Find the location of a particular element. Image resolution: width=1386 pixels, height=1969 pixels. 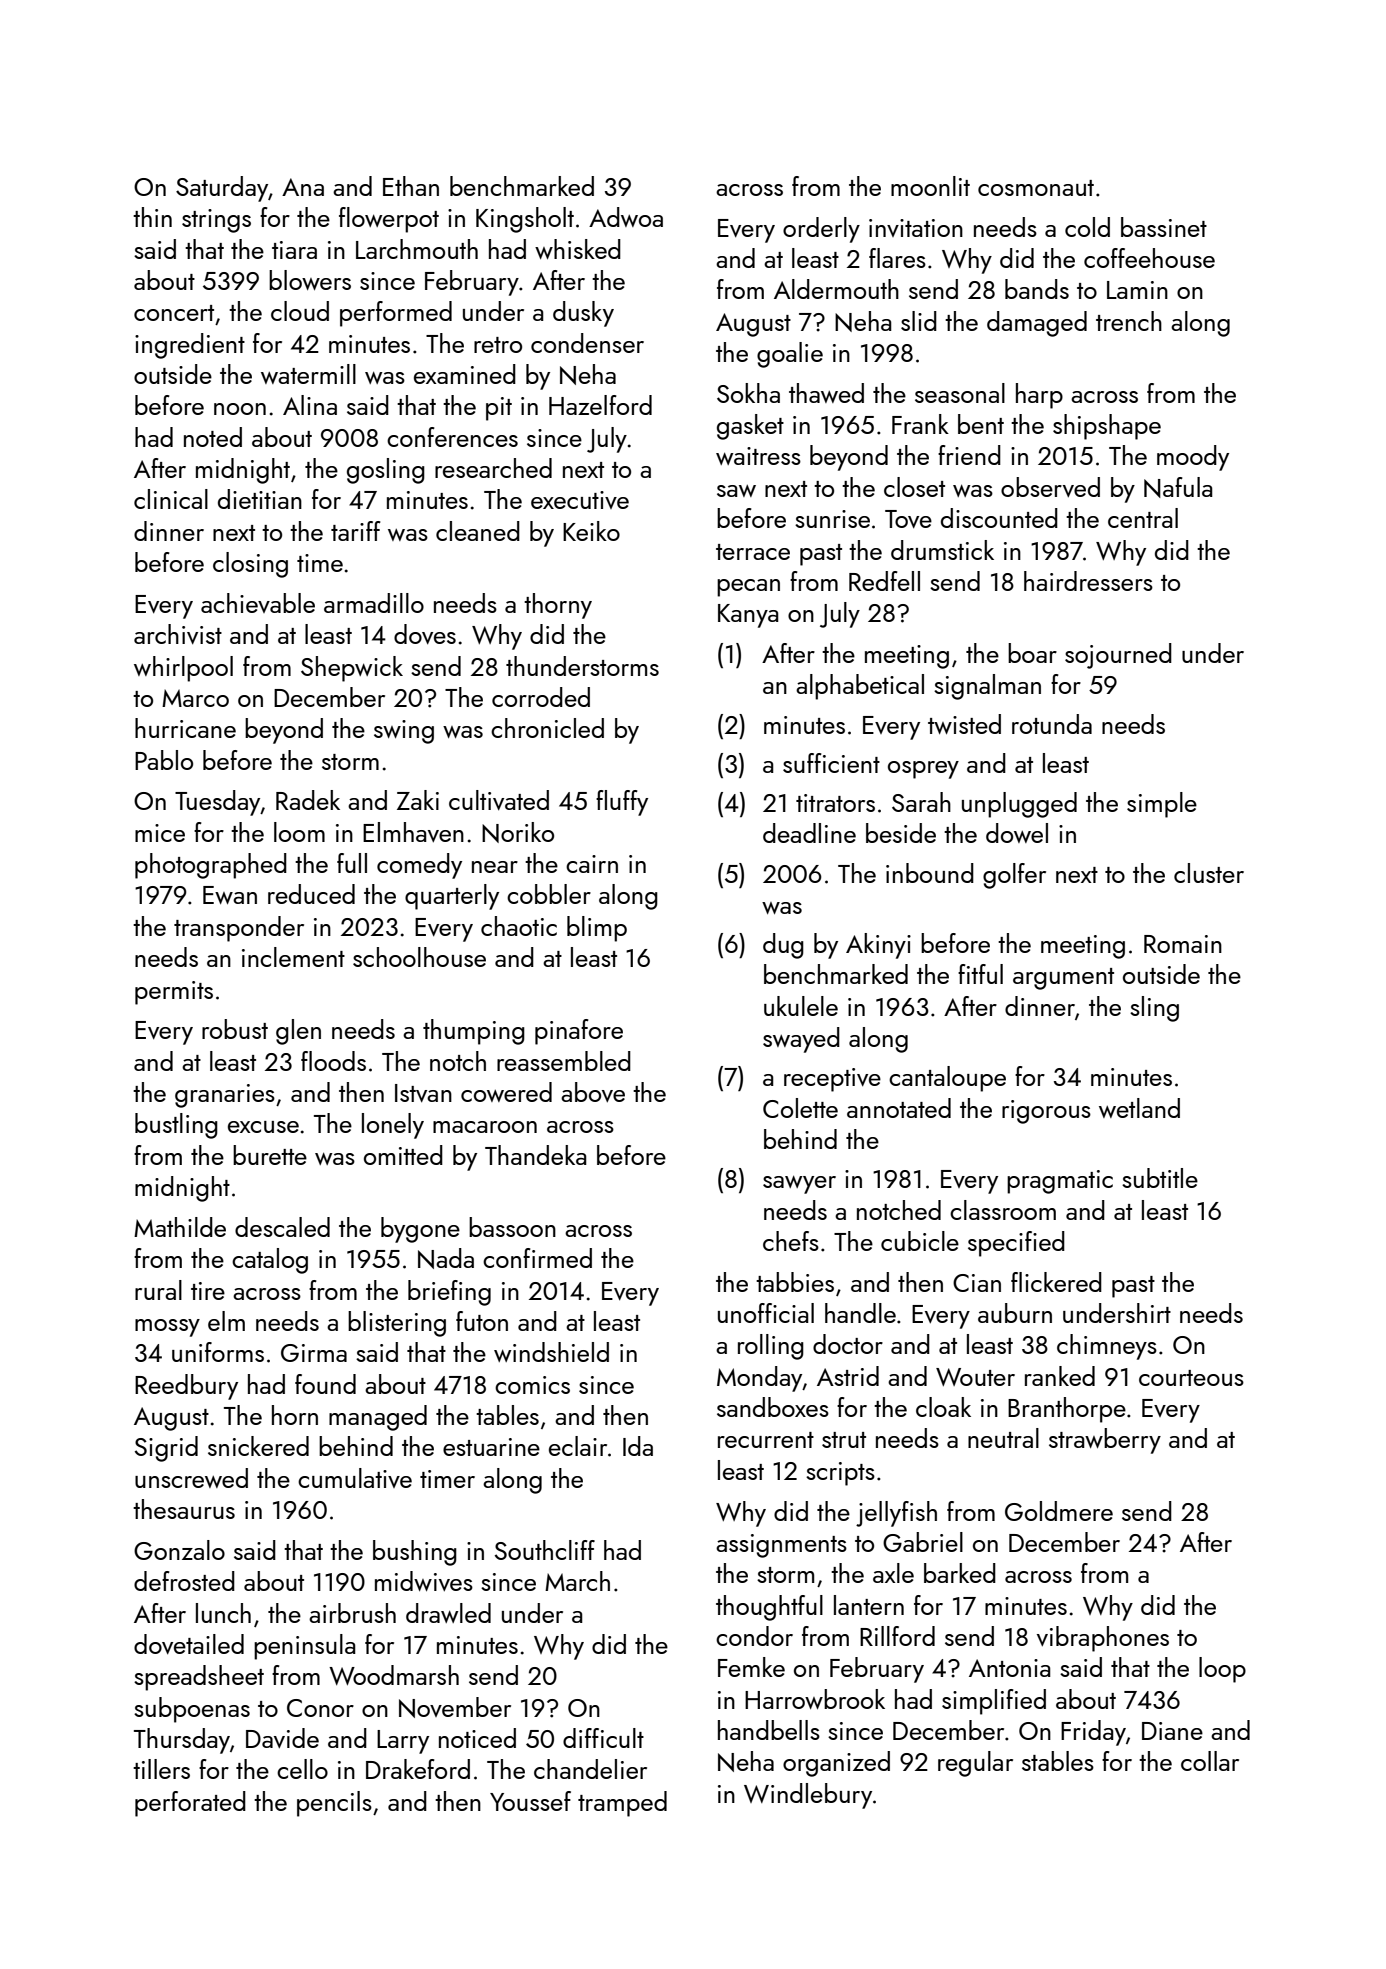

argument is located at coordinates (1063, 979).
